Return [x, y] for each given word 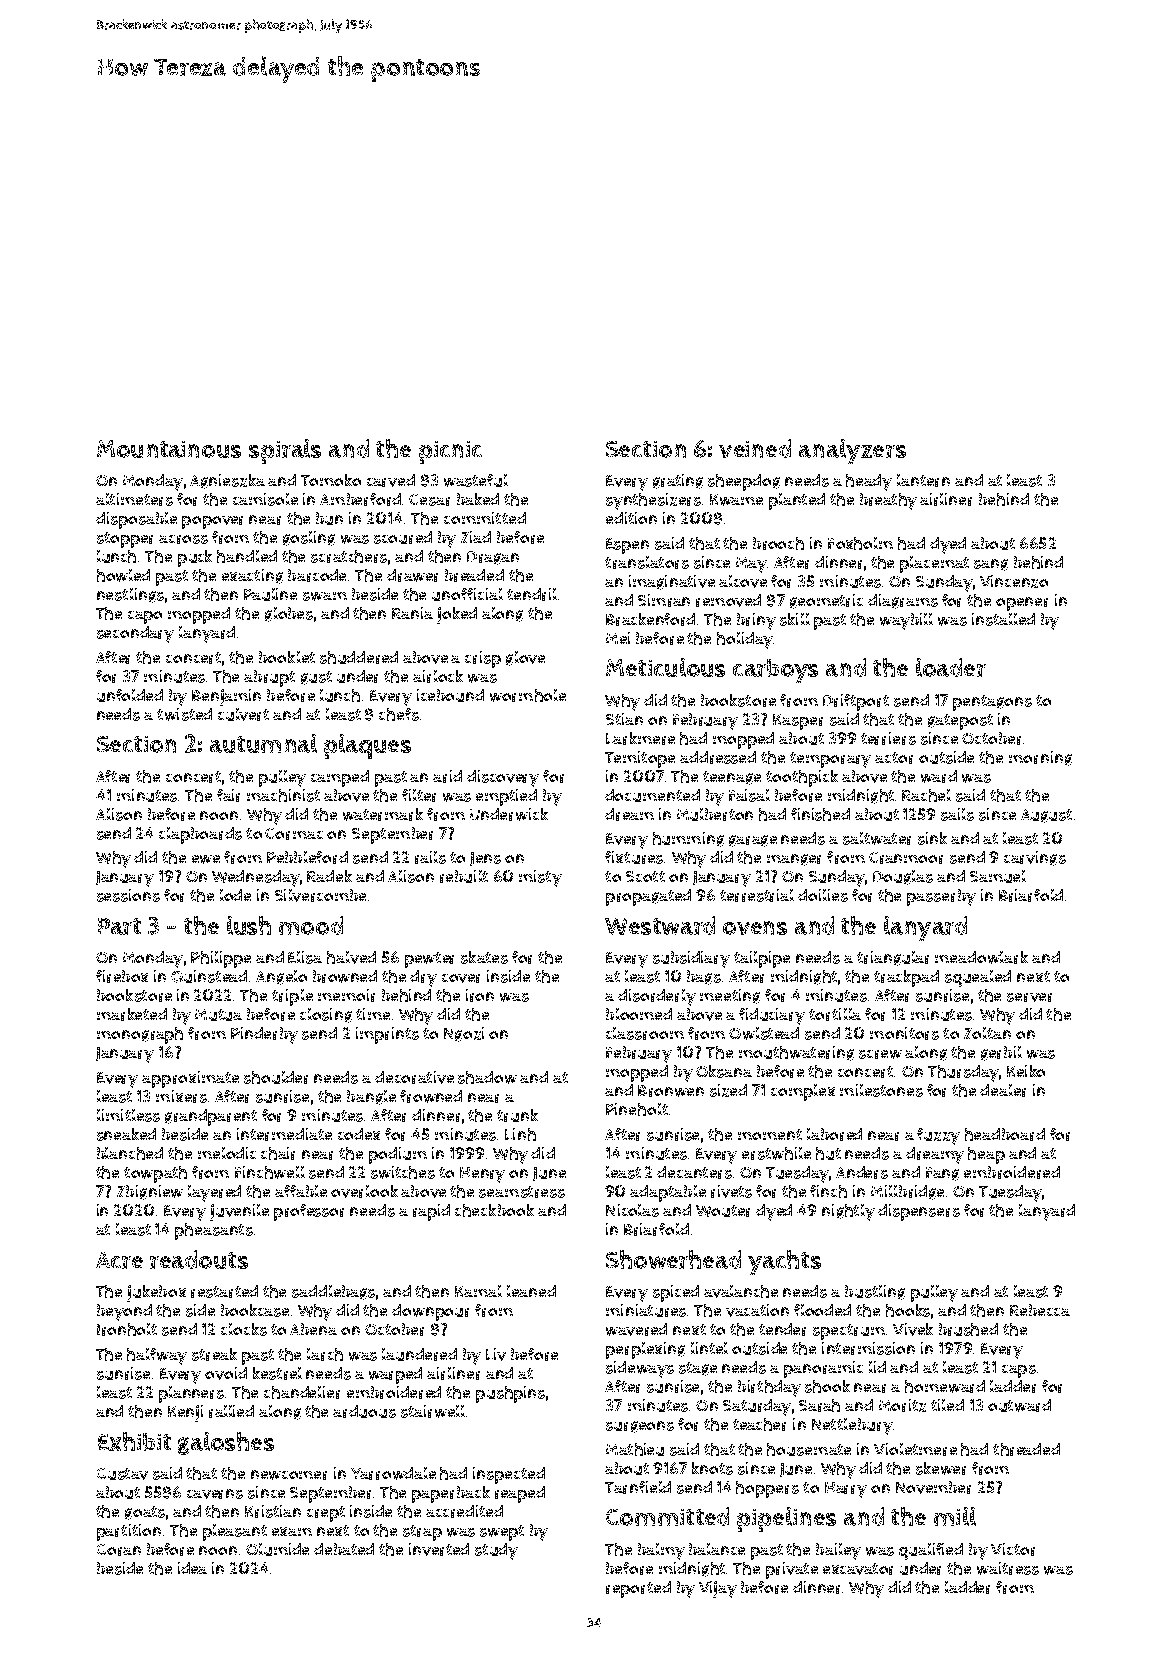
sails [957, 814]
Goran [119, 1550]
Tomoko [331, 480]
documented [652, 795]
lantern [923, 480]
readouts [199, 1259]
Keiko [1026, 1071]
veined [755, 448]
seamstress [522, 1192]
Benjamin [226, 697]
